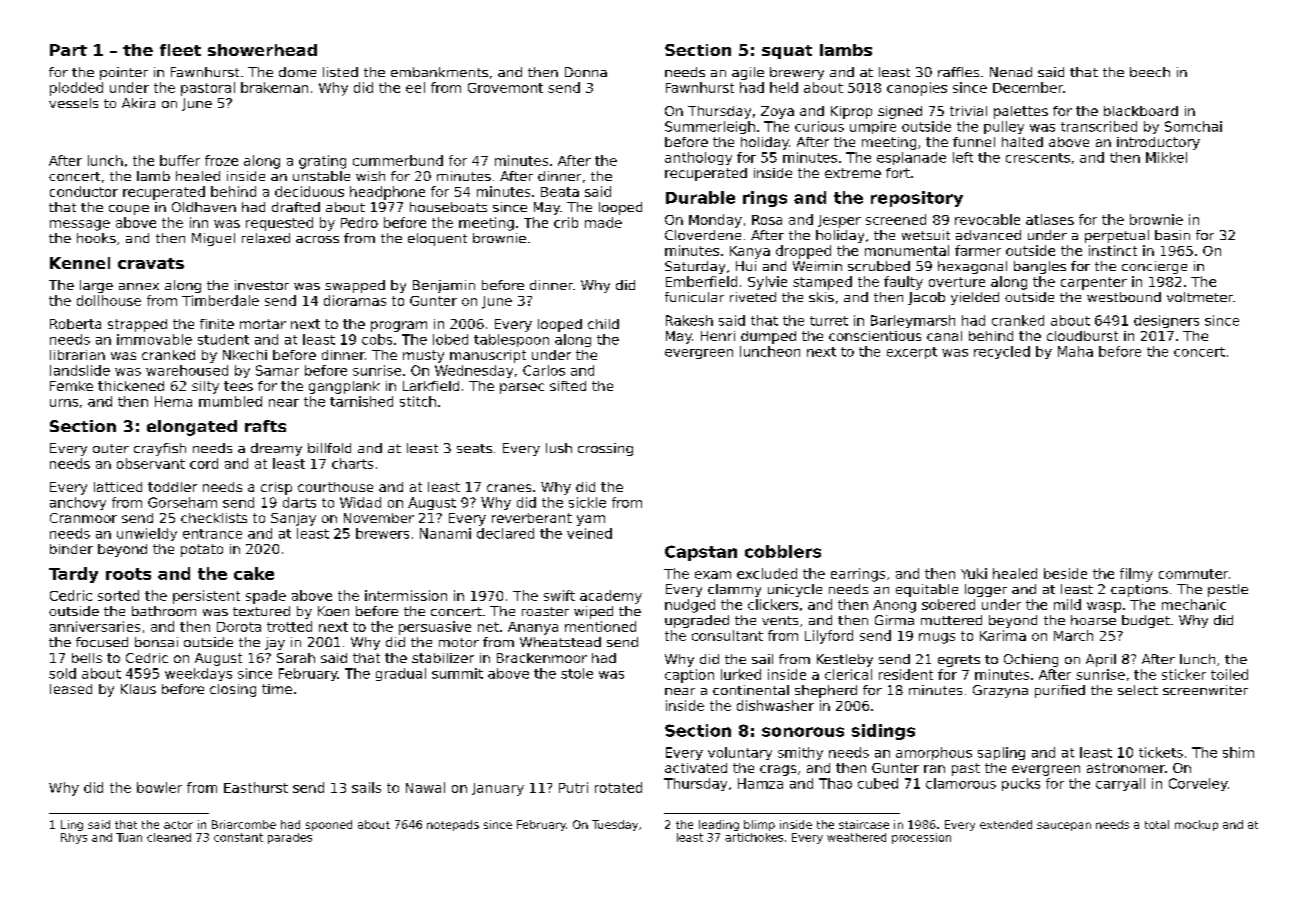 The width and height of the image is (1308, 924). I want to click on Thao, so click(835, 783).
